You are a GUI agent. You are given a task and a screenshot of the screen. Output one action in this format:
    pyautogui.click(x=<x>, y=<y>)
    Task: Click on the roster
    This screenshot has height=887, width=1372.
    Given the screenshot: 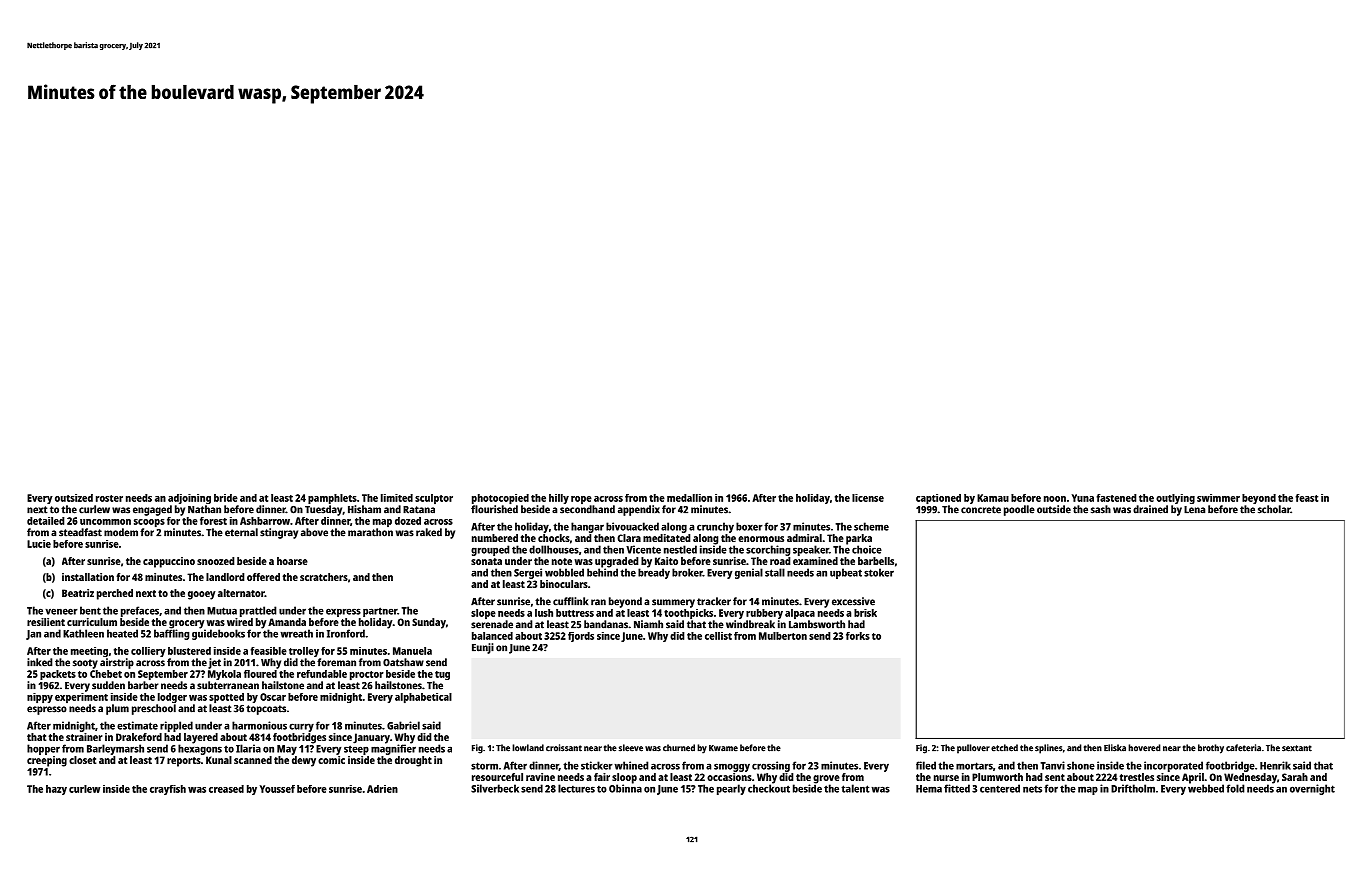 What is the action you would take?
    pyautogui.click(x=109, y=498)
